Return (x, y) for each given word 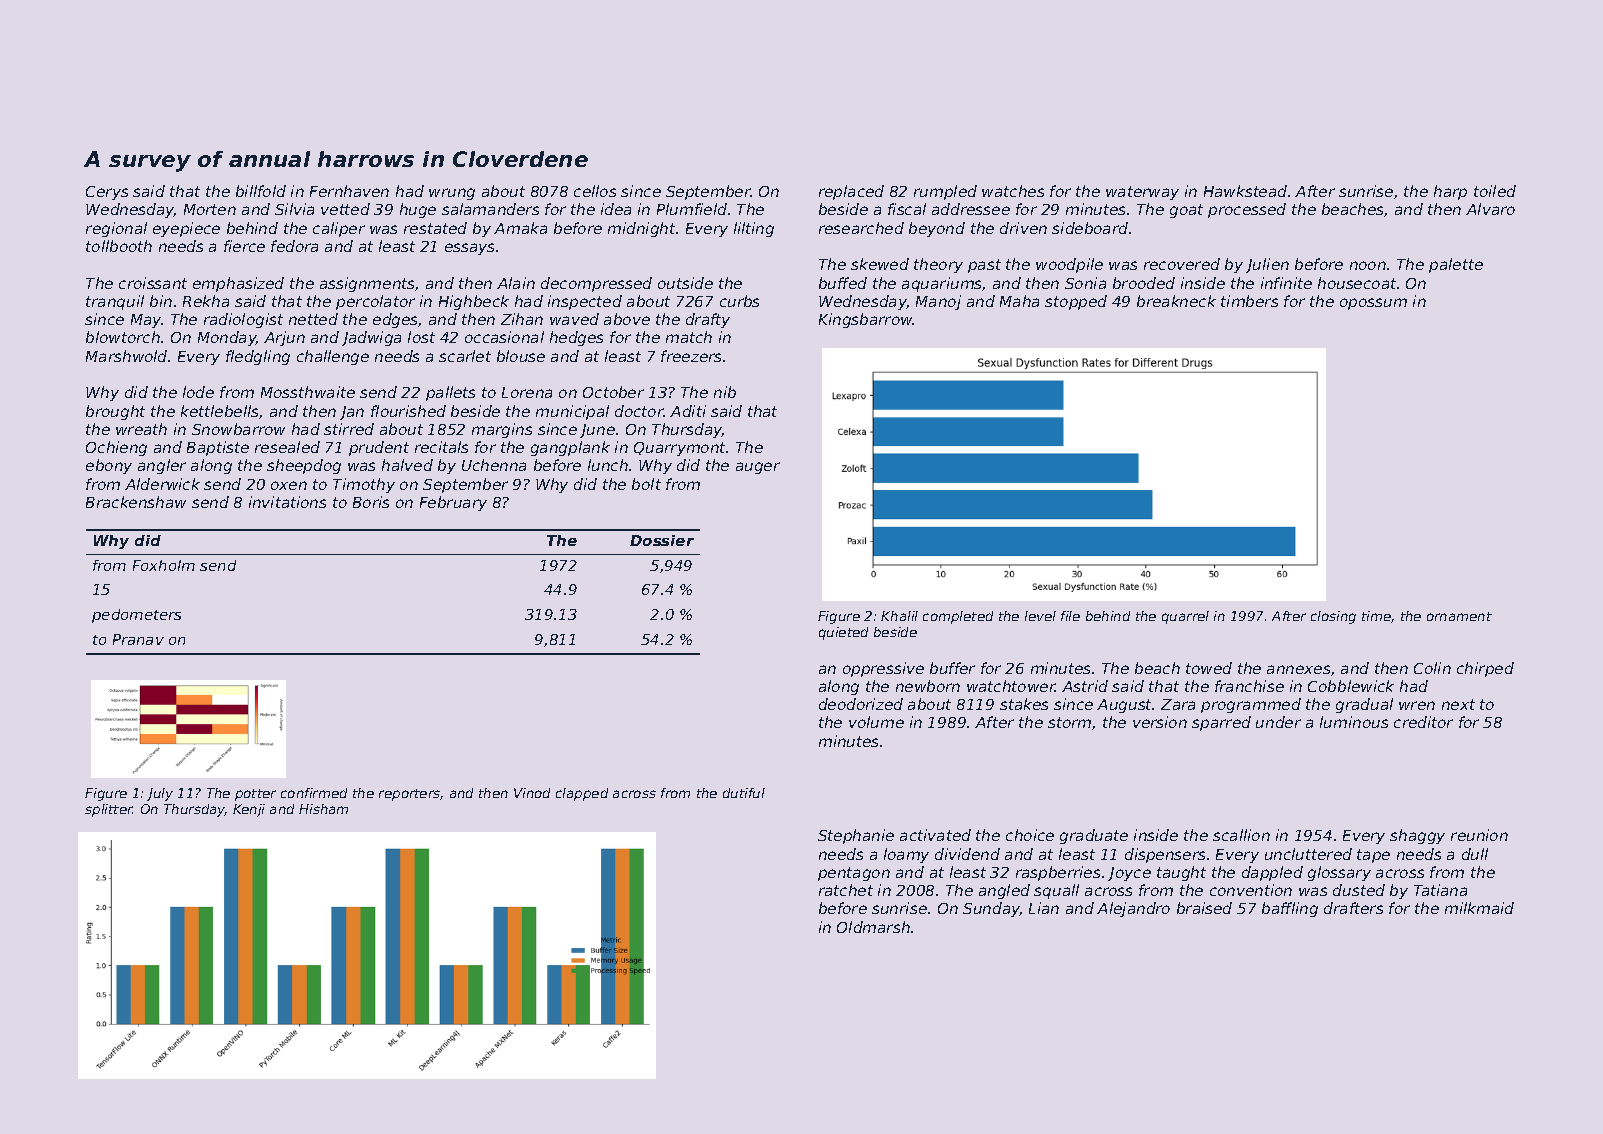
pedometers (136, 616)
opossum (1373, 304)
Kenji (249, 810)
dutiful (744, 793)
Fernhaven (349, 191)
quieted (843, 633)
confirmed (314, 793)
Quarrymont (680, 449)
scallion (1241, 835)
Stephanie (856, 836)
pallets (450, 393)
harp (1450, 192)
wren (1417, 705)
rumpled (945, 192)
